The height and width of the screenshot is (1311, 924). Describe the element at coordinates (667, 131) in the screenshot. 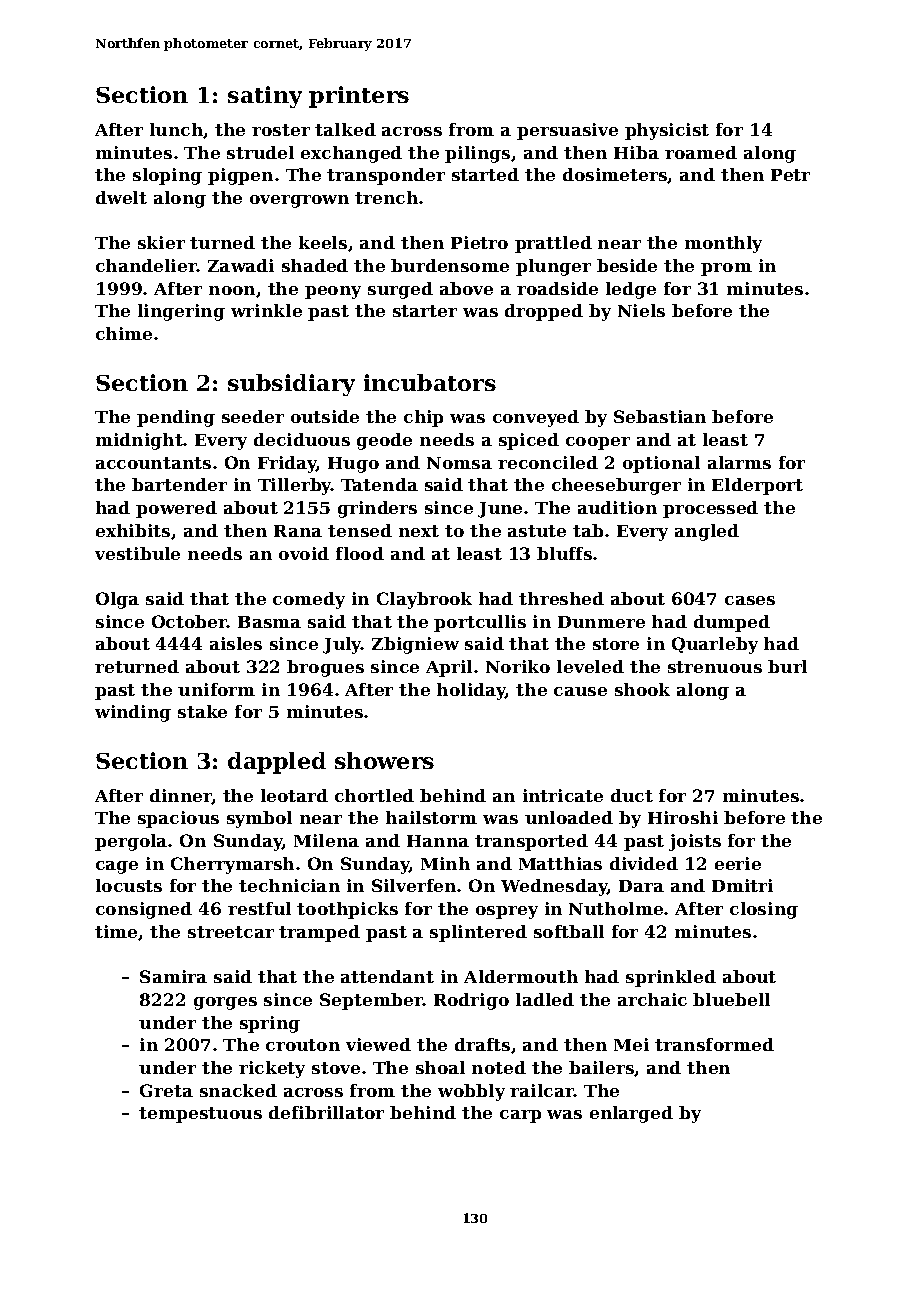

I see `physicist` at that location.
